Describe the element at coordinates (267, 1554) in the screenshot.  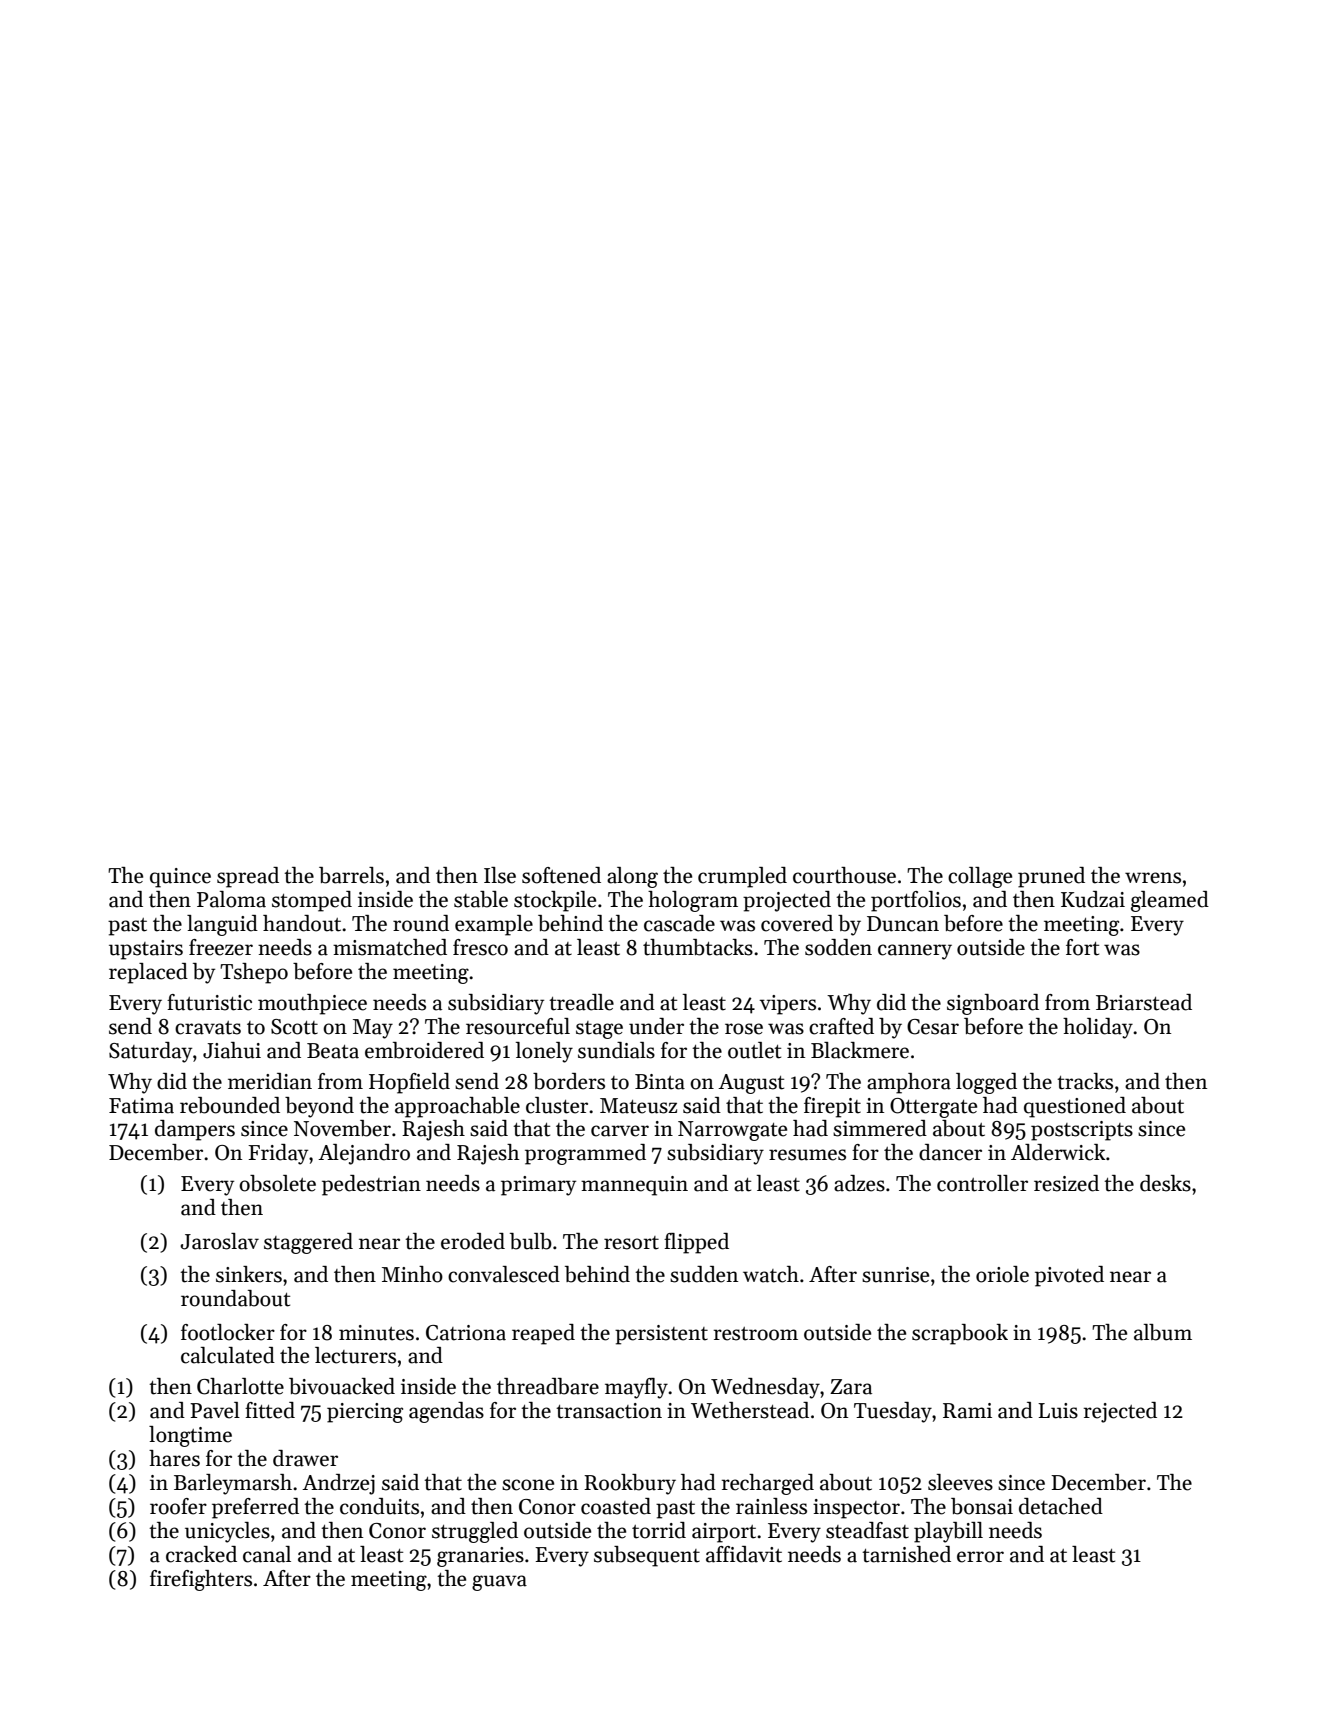
I see `canal` at that location.
